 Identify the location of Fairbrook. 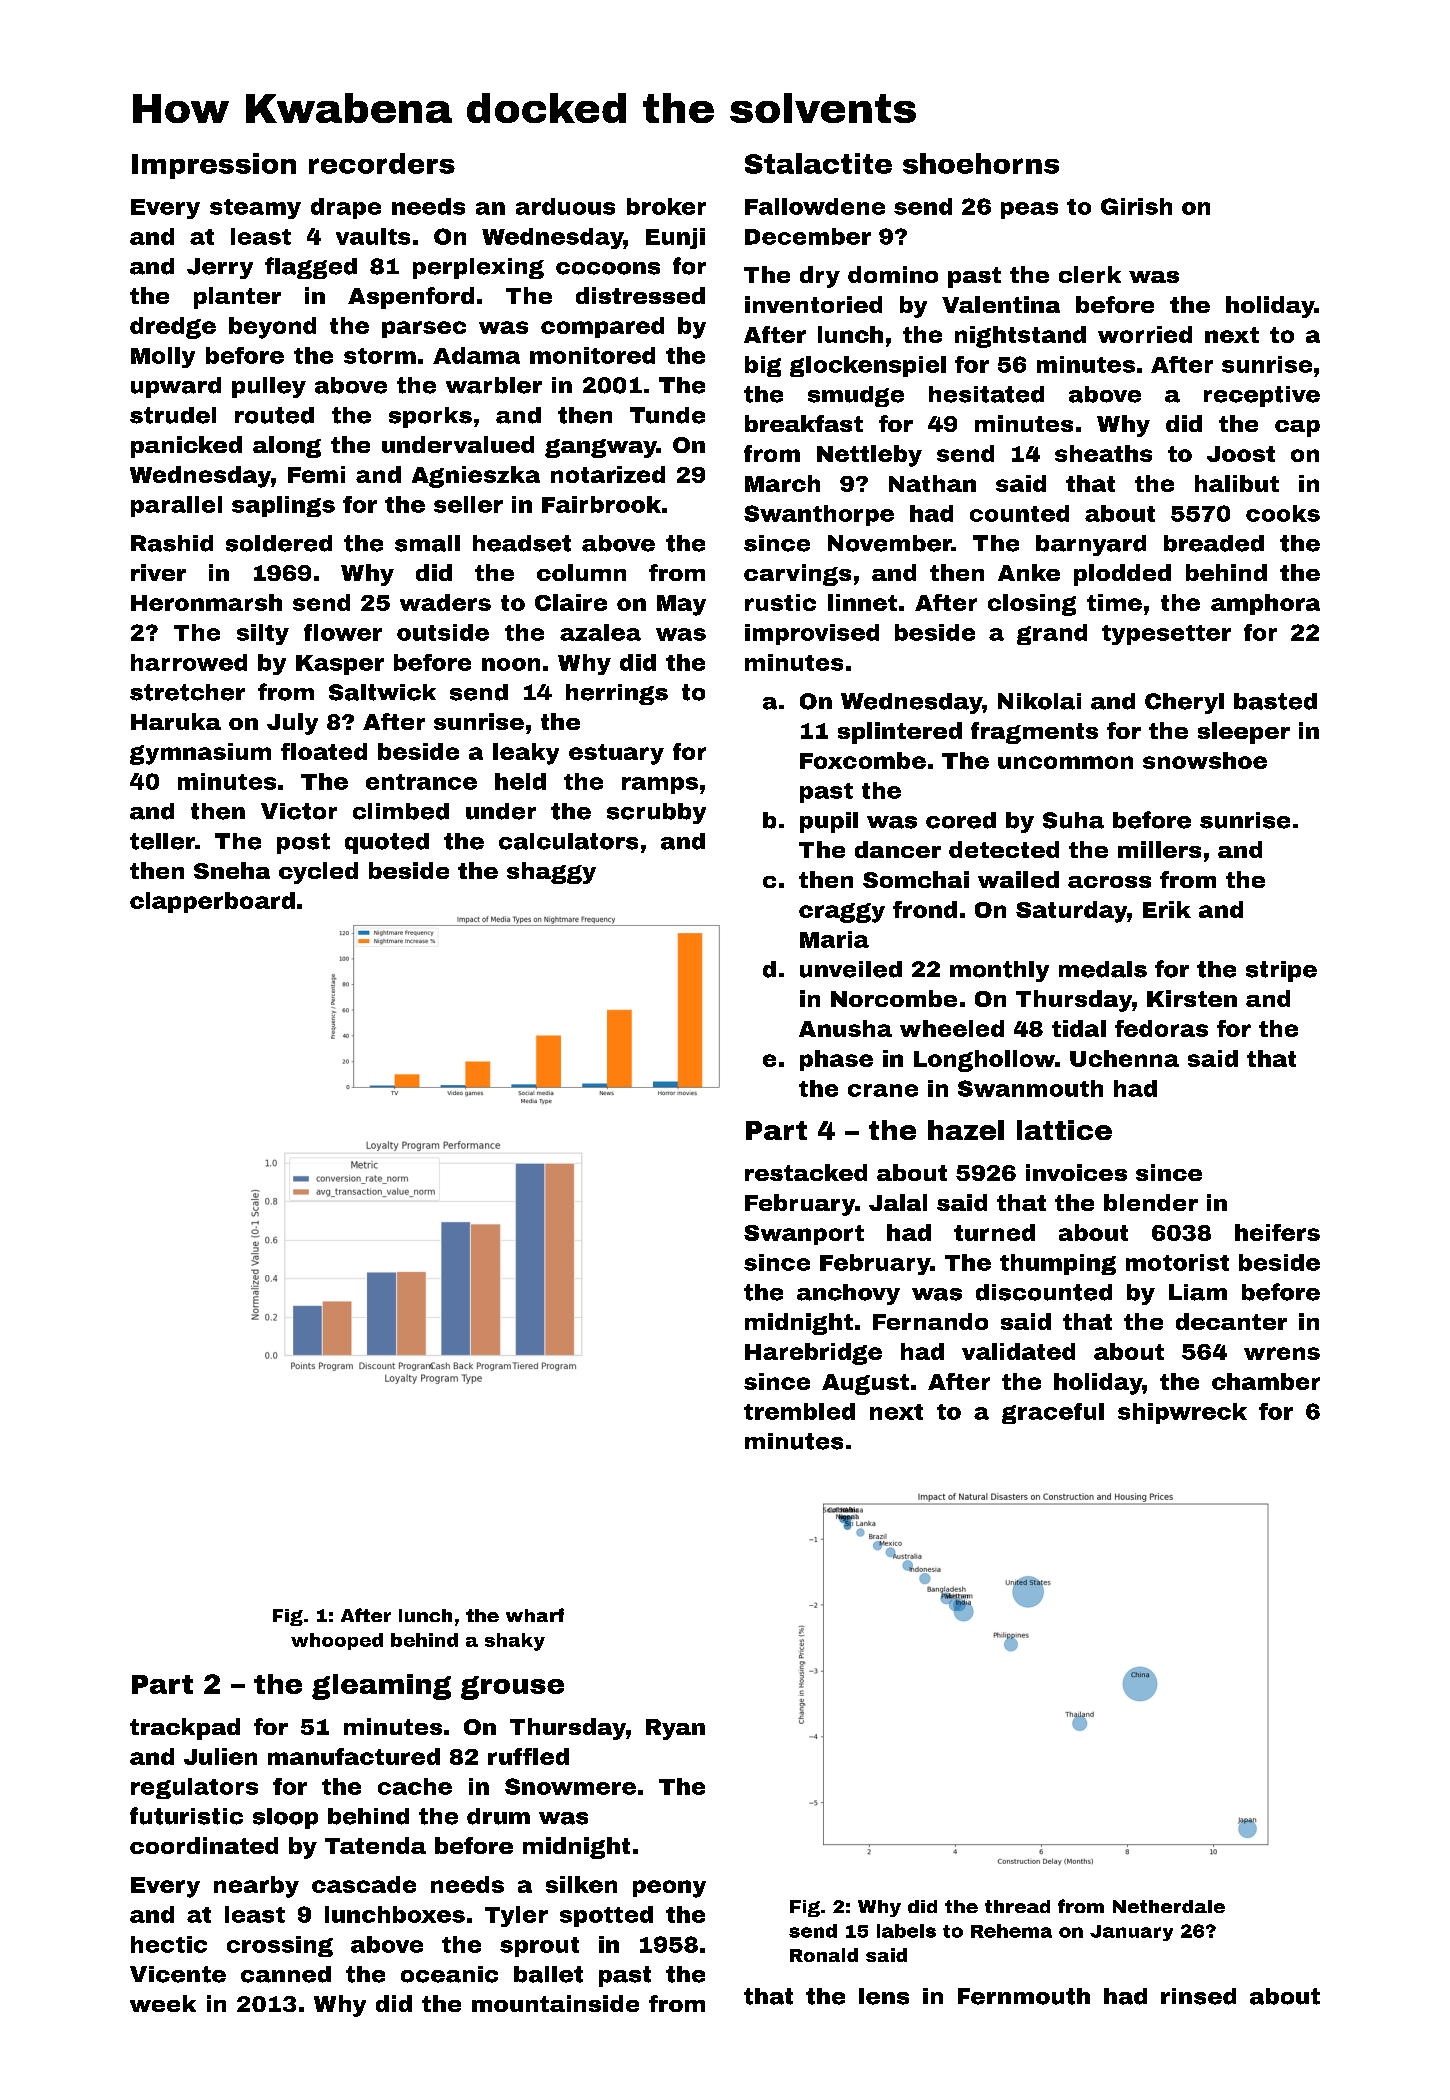
(601, 504).
